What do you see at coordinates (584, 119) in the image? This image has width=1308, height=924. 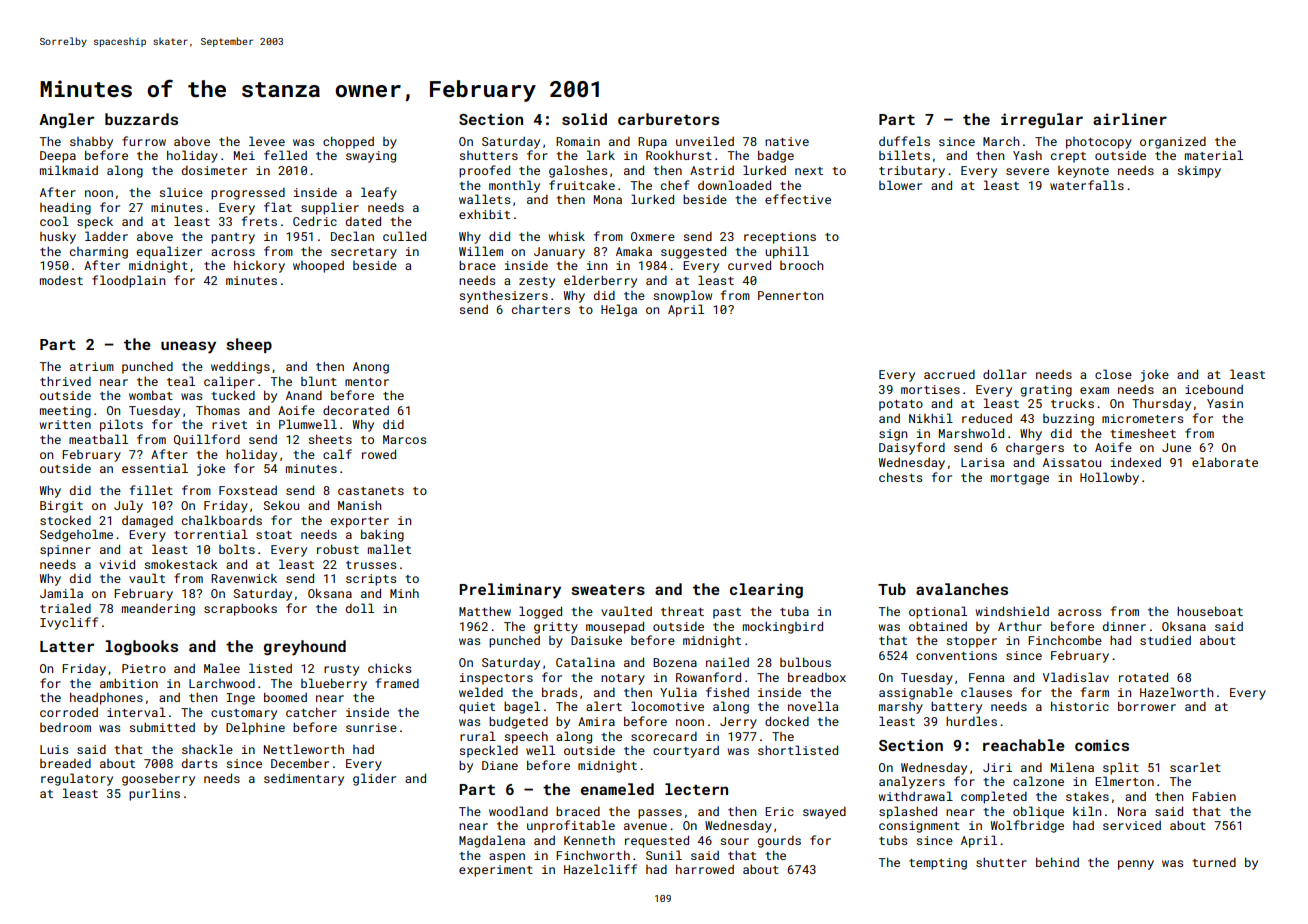 I see `solid` at bounding box center [584, 119].
